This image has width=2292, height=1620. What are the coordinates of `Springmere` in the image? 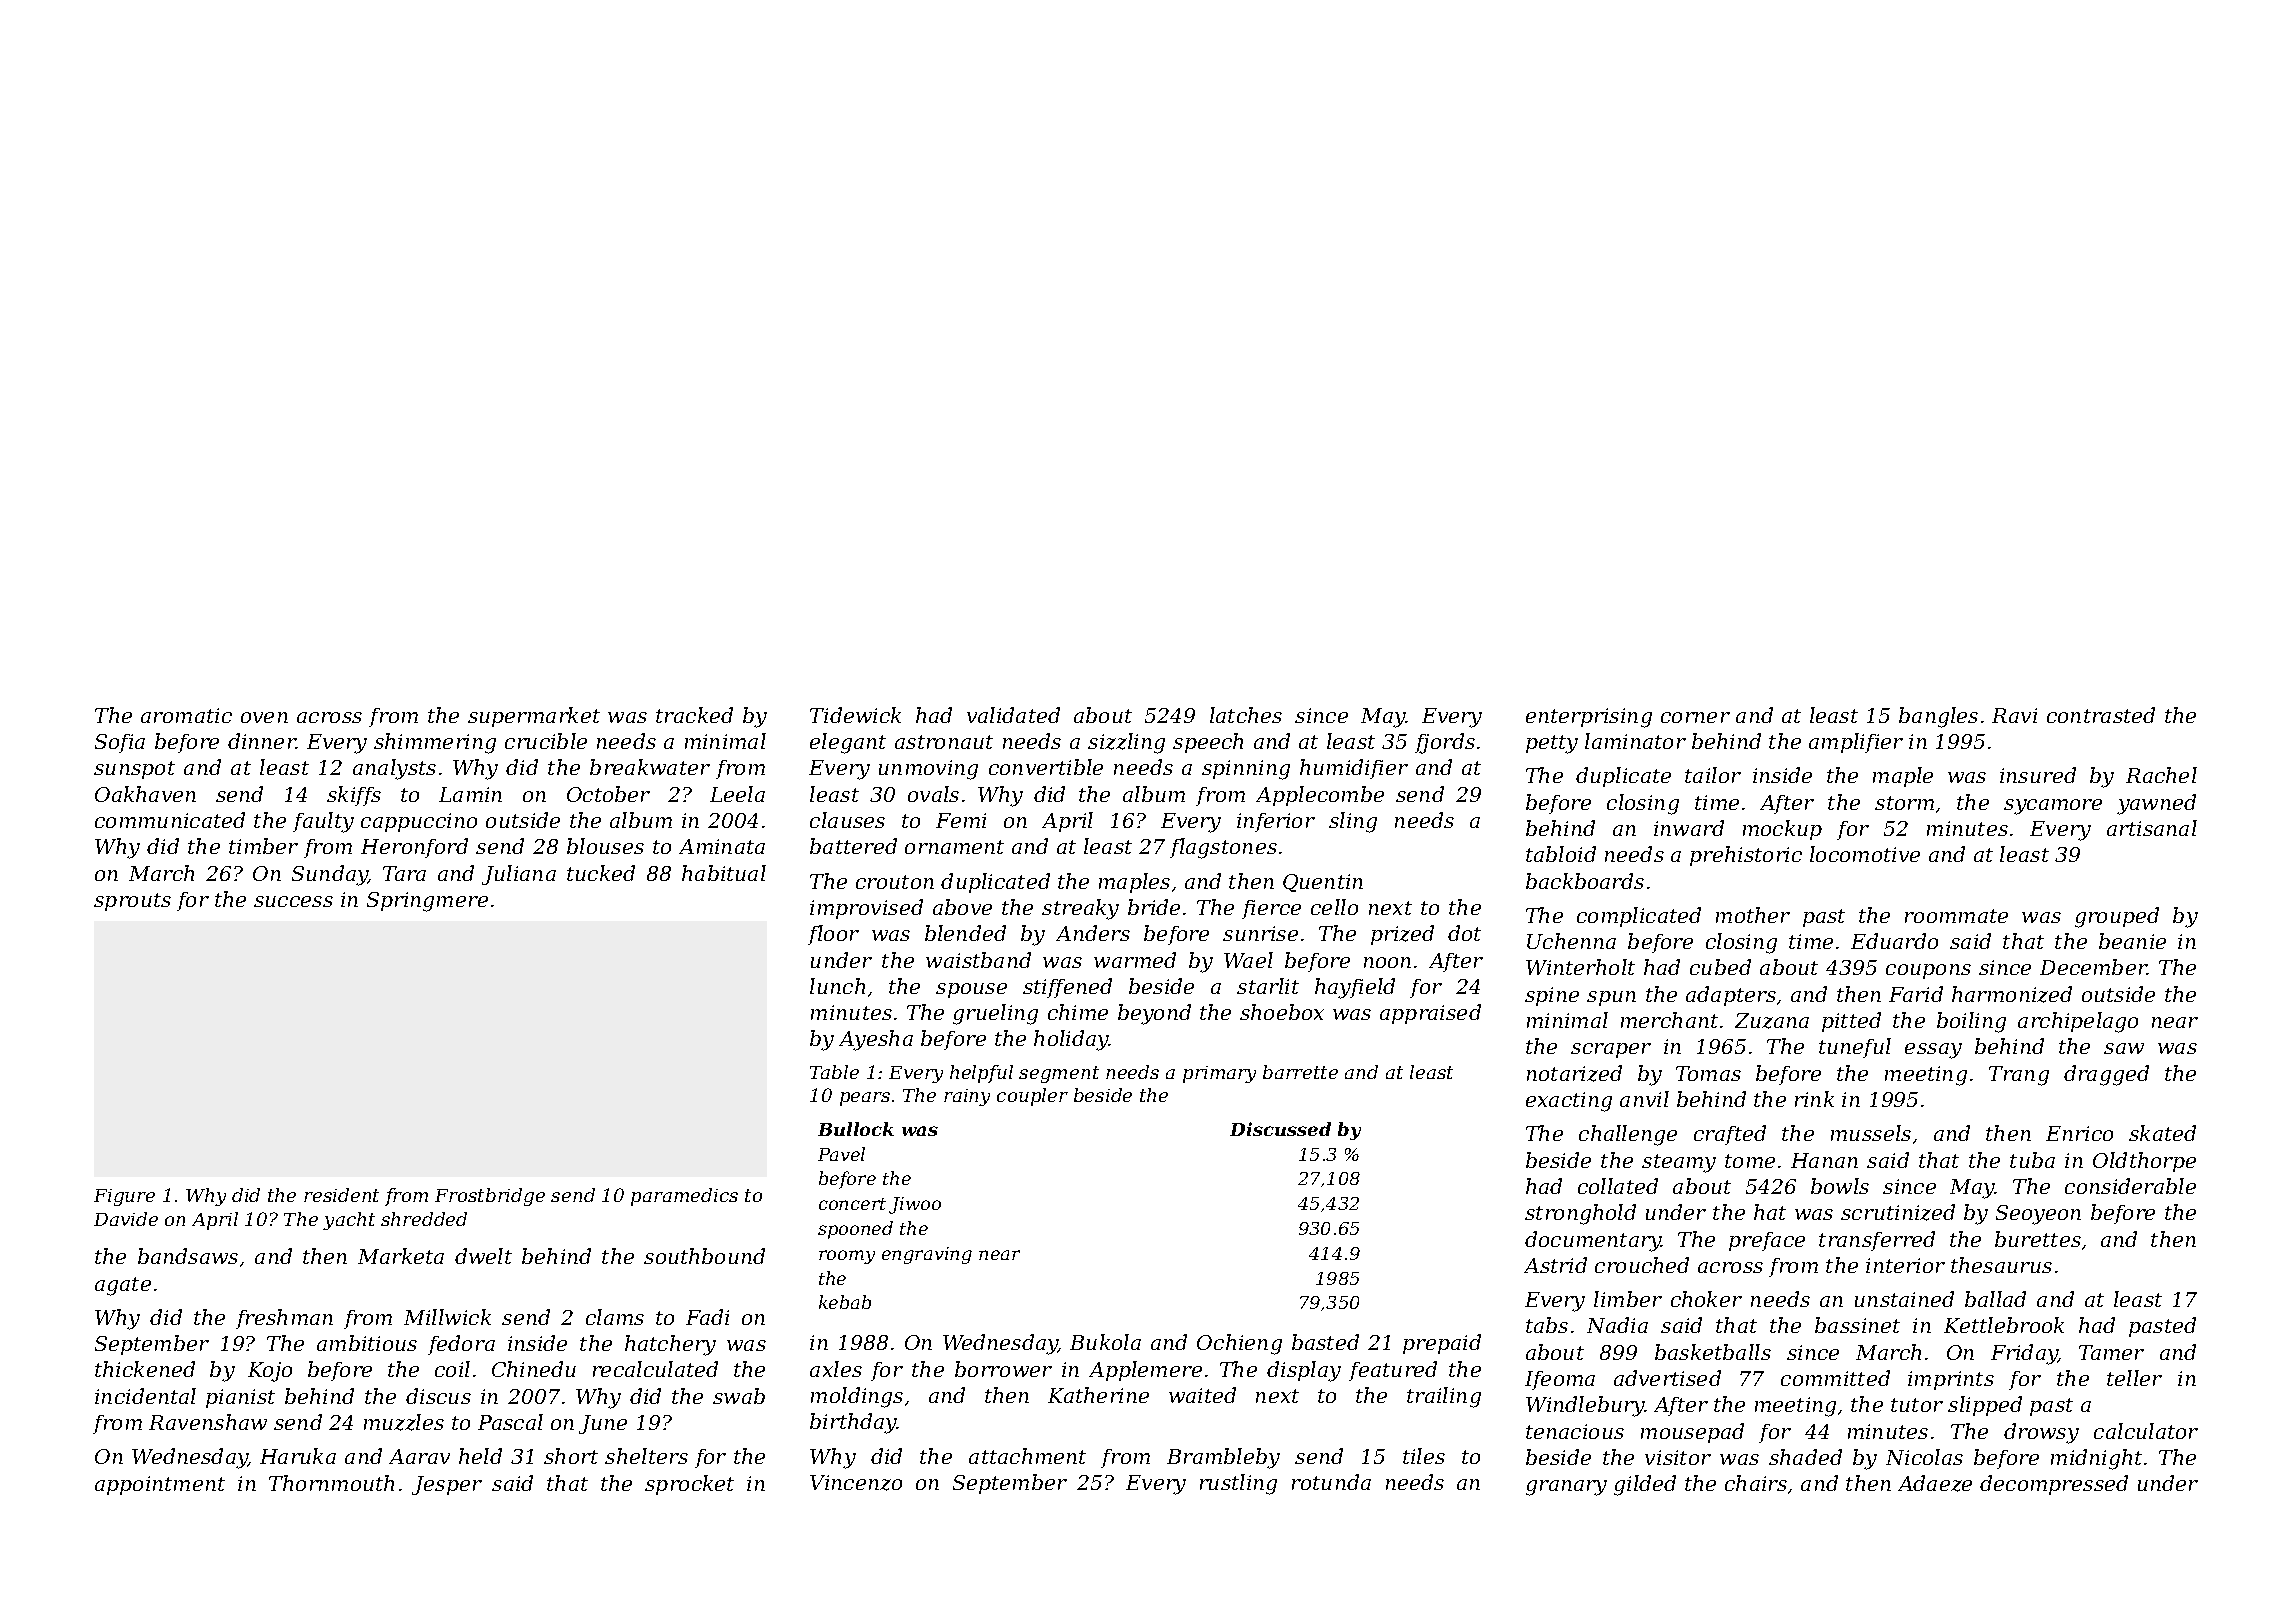 It's located at (427, 902).
